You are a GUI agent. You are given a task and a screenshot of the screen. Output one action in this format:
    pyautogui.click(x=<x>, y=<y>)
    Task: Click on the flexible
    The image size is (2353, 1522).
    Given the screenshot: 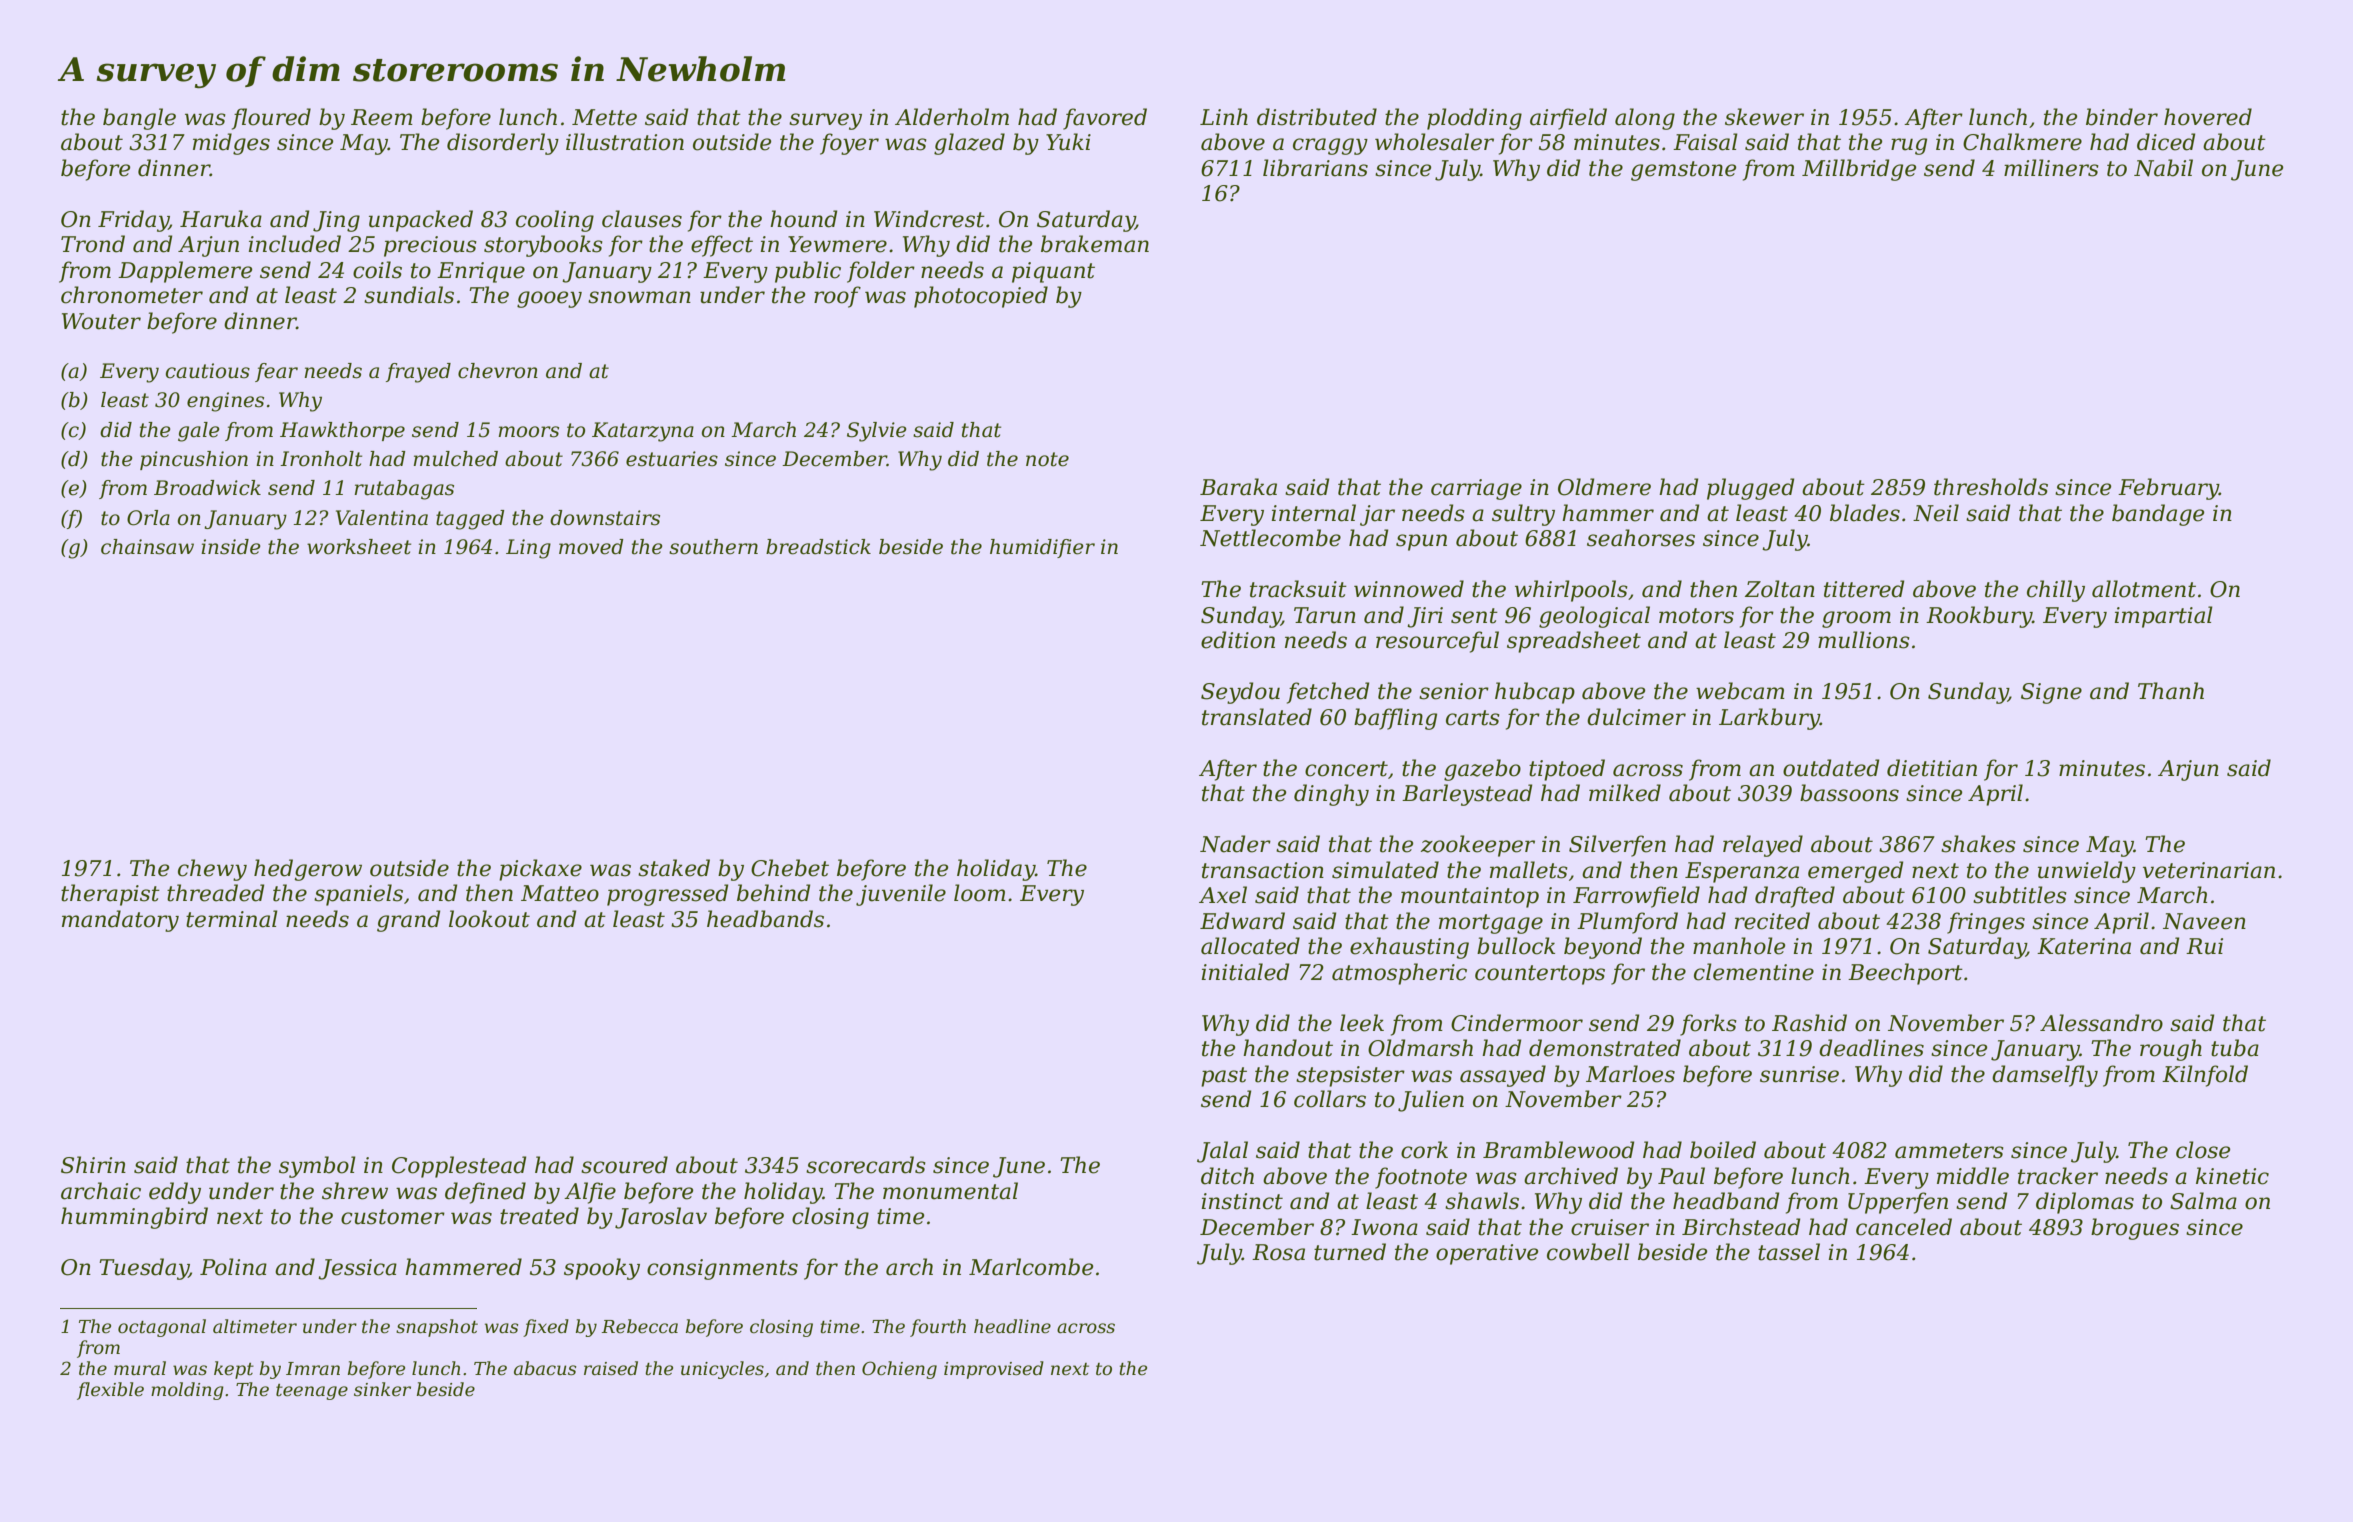 What is the action you would take?
    pyautogui.click(x=110, y=1391)
